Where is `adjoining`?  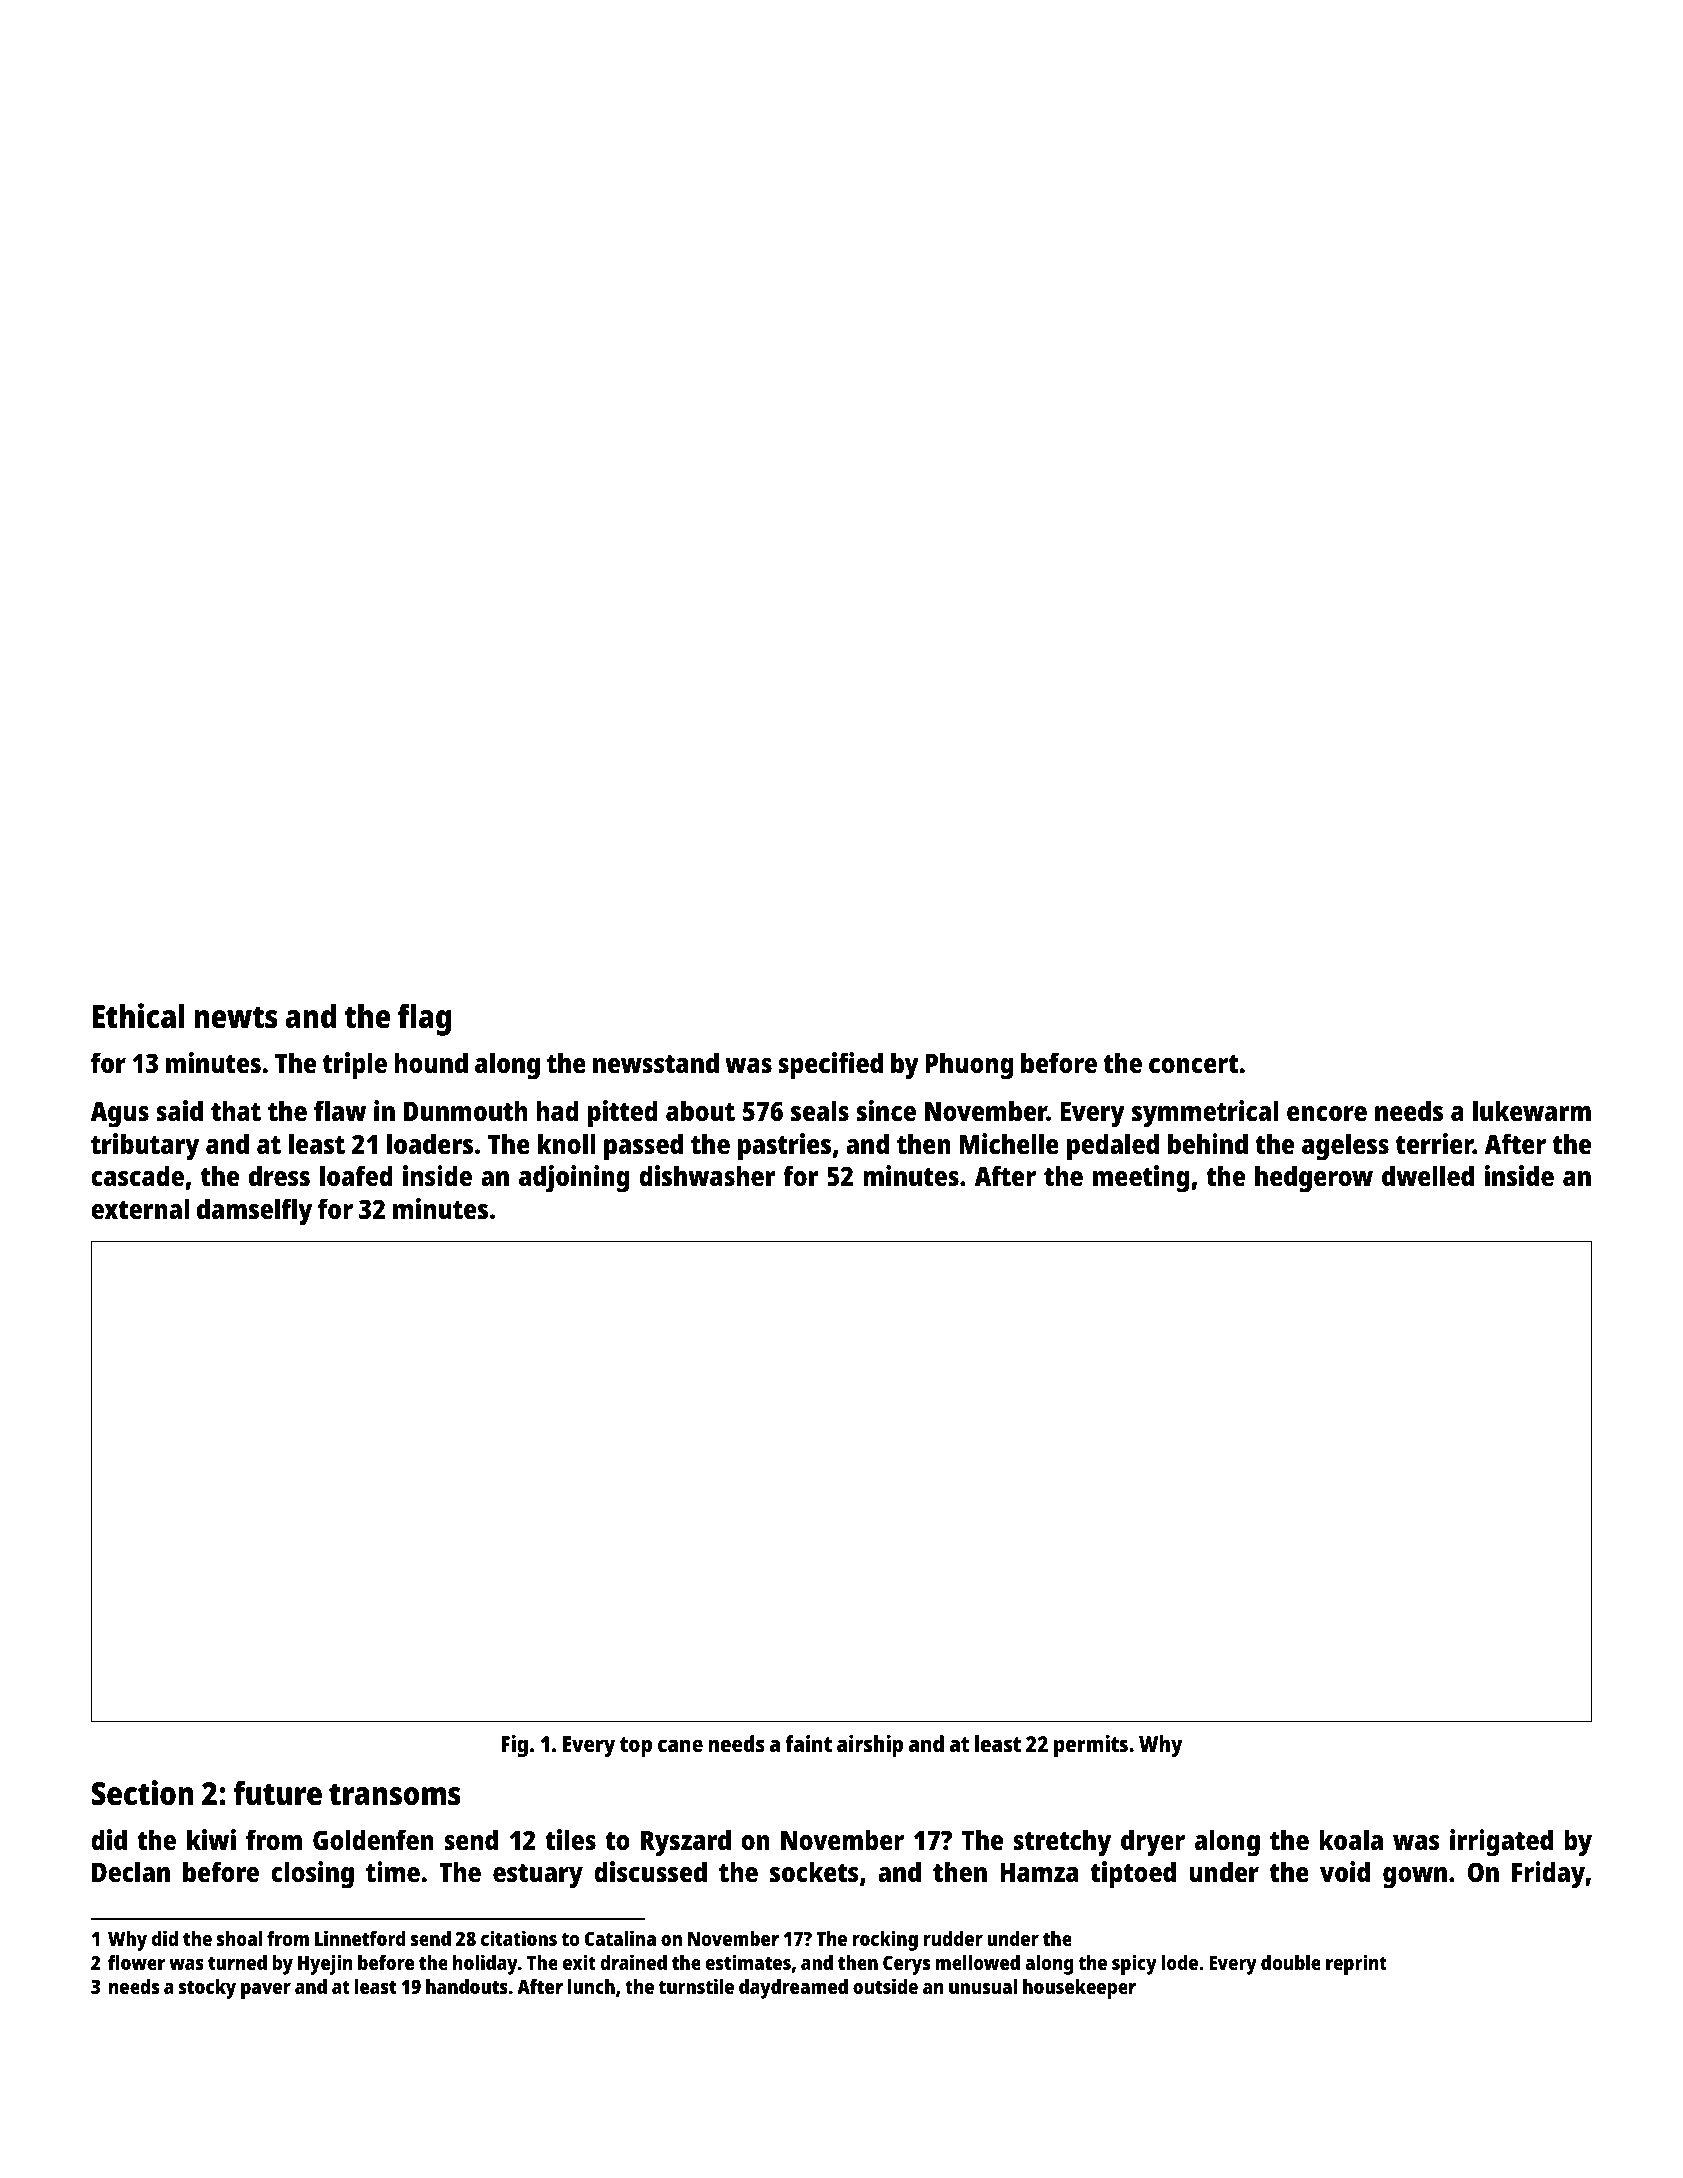 adjoining is located at coordinates (574, 1179).
